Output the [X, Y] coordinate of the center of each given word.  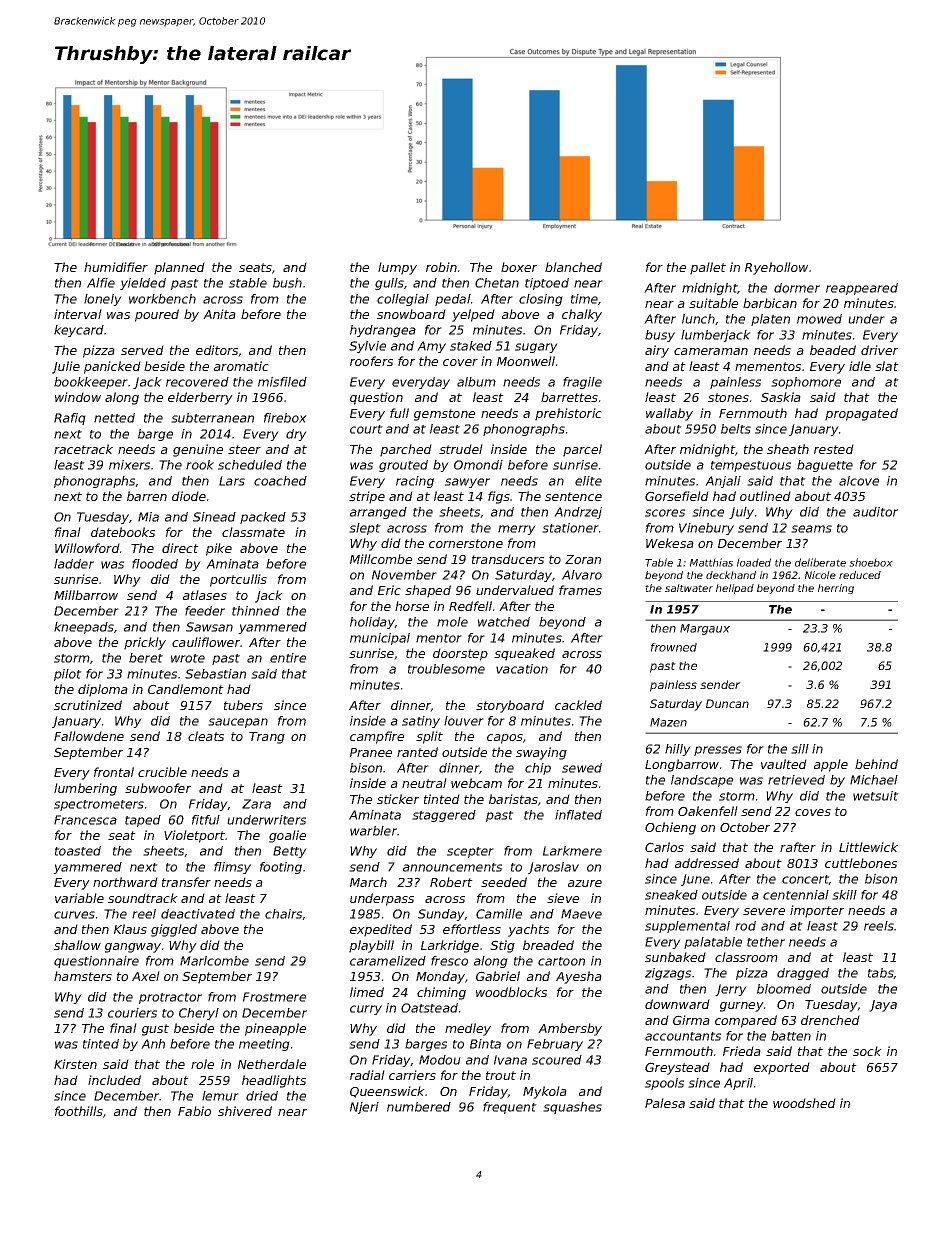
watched [504, 622]
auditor [875, 512]
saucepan [238, 723]
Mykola [545, 1092]
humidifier [116, 267]
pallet [708, 268]
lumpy [397, 268]
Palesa [665, 1103]
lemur [220, 1096]
